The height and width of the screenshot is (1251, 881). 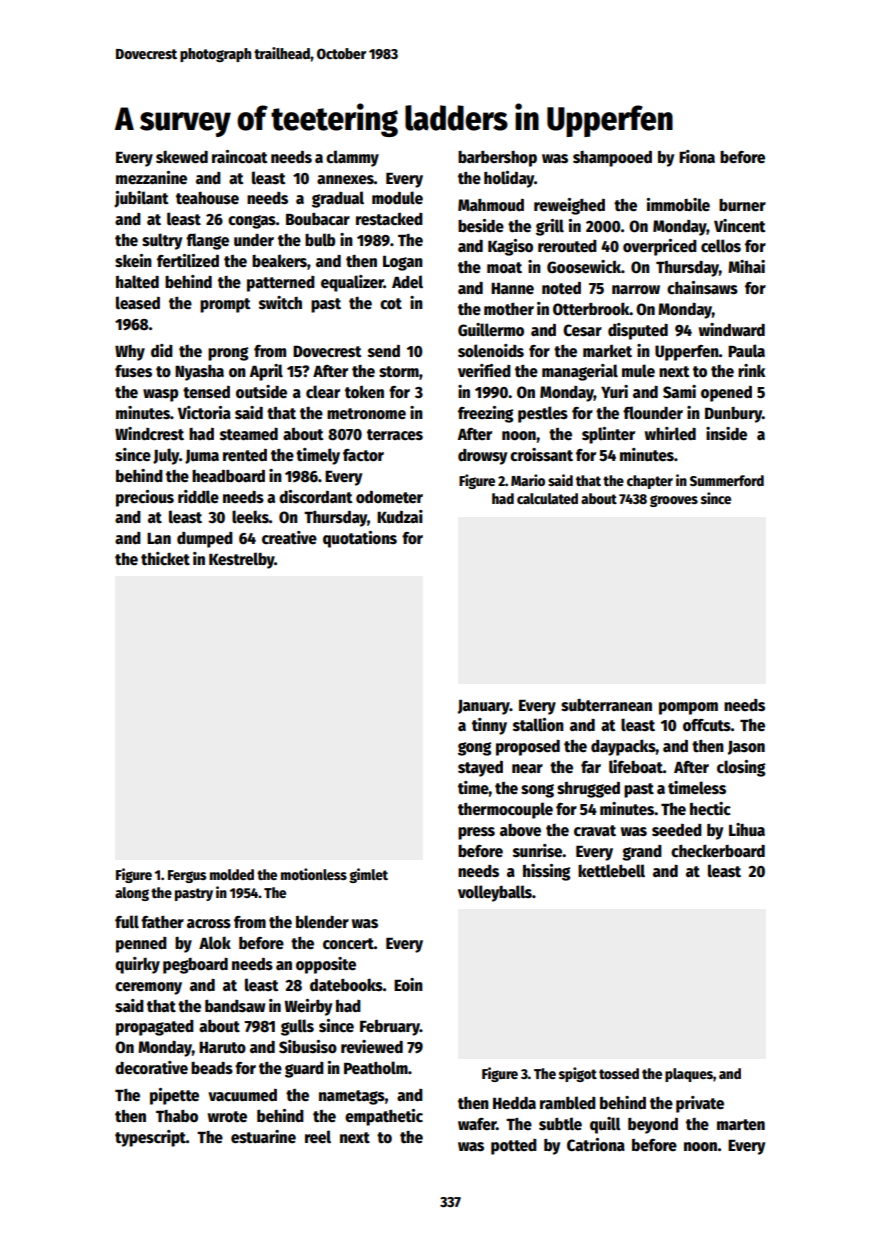 I want to click on jubilant, so click(x=141, y=199).
